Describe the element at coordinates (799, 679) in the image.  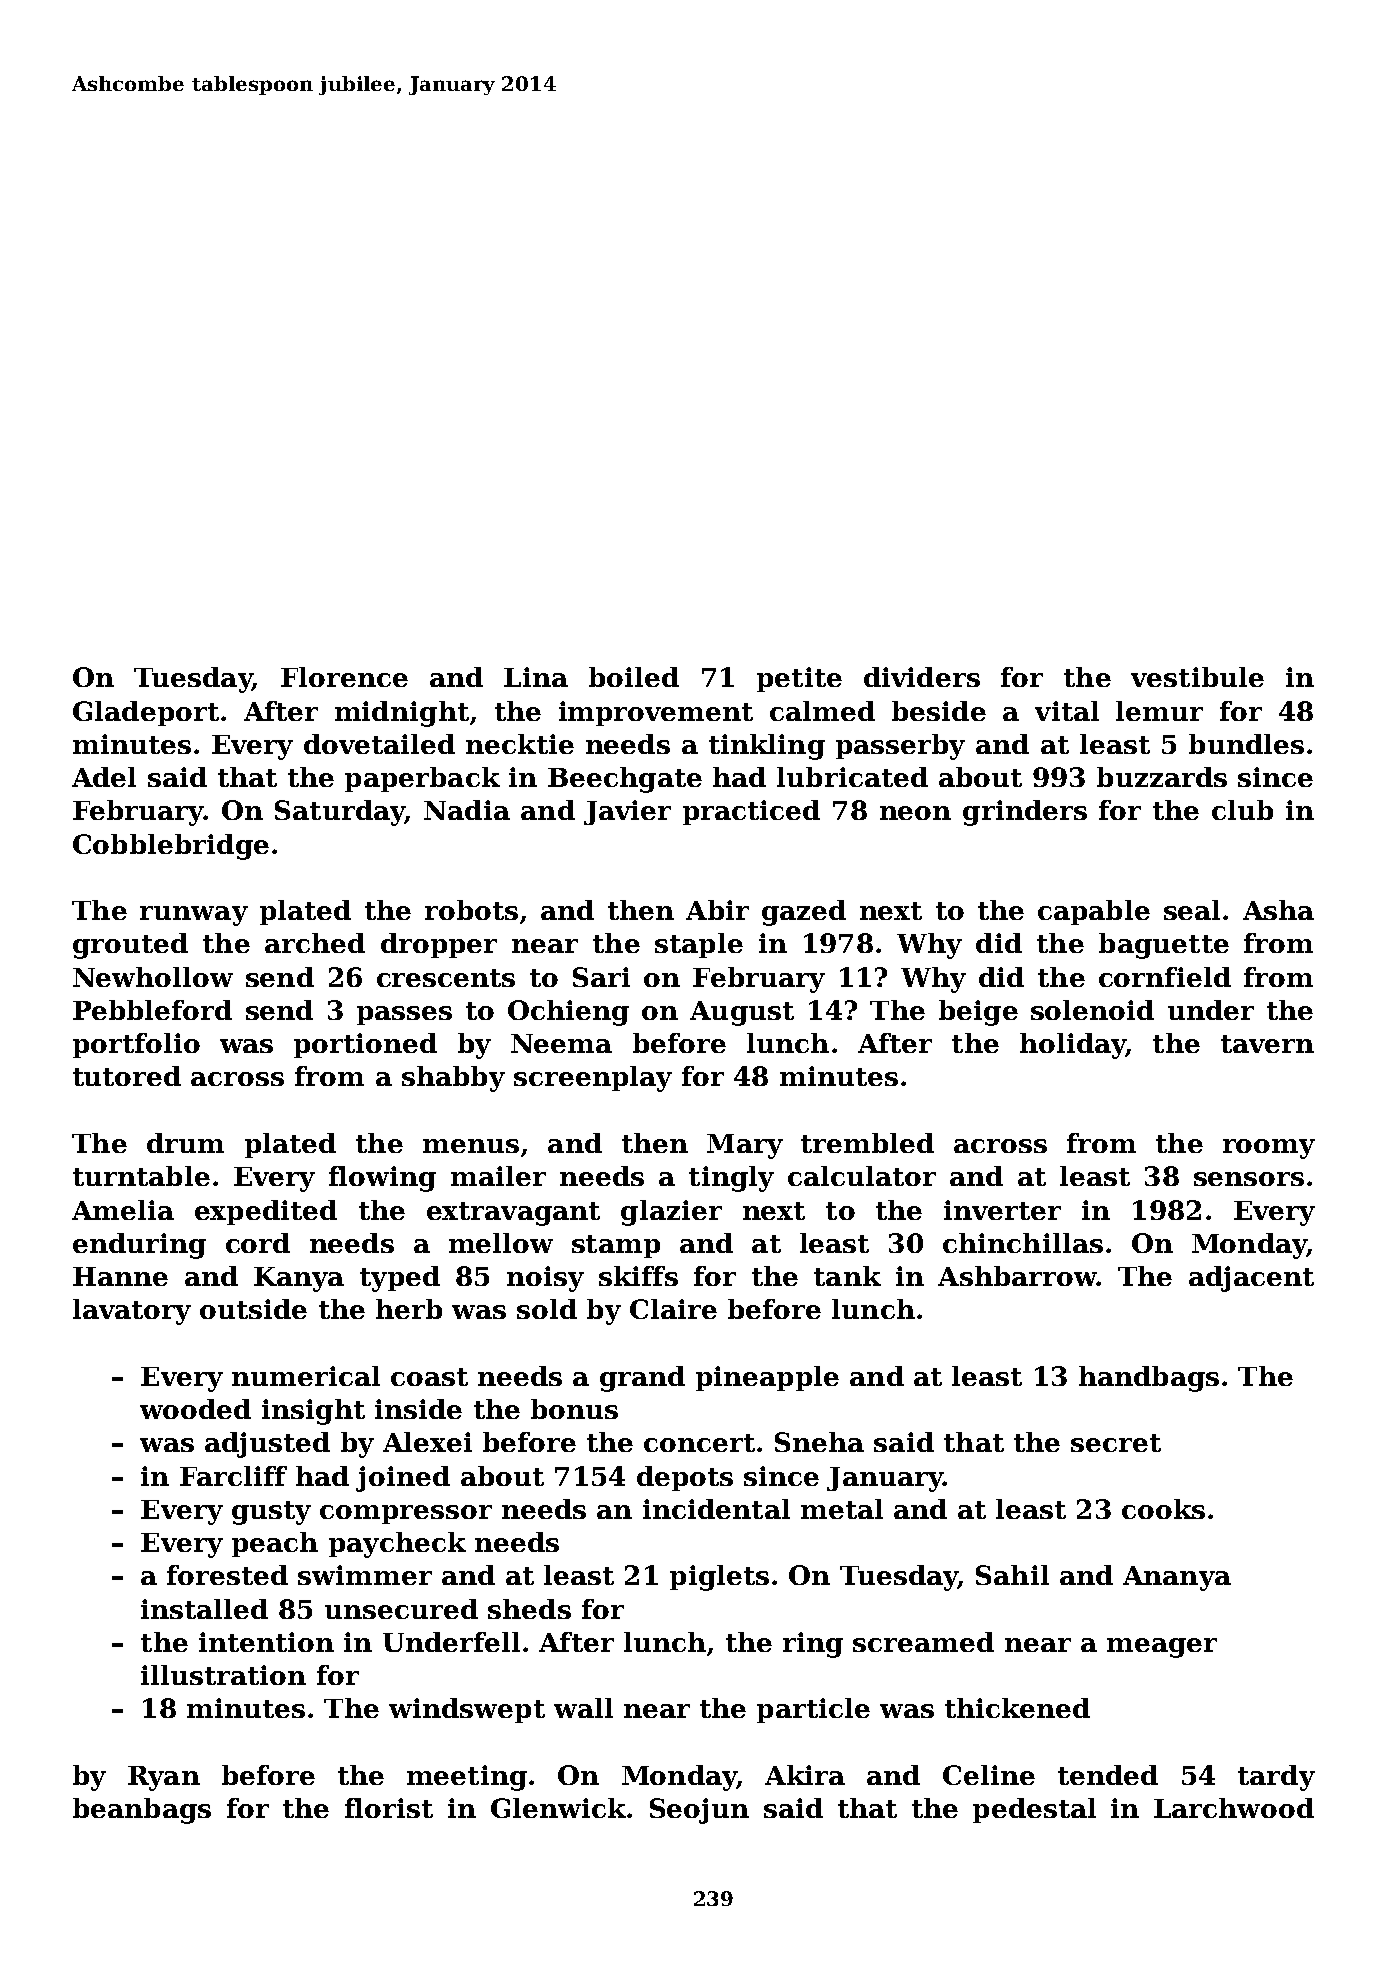
I see `petite` at that location.
